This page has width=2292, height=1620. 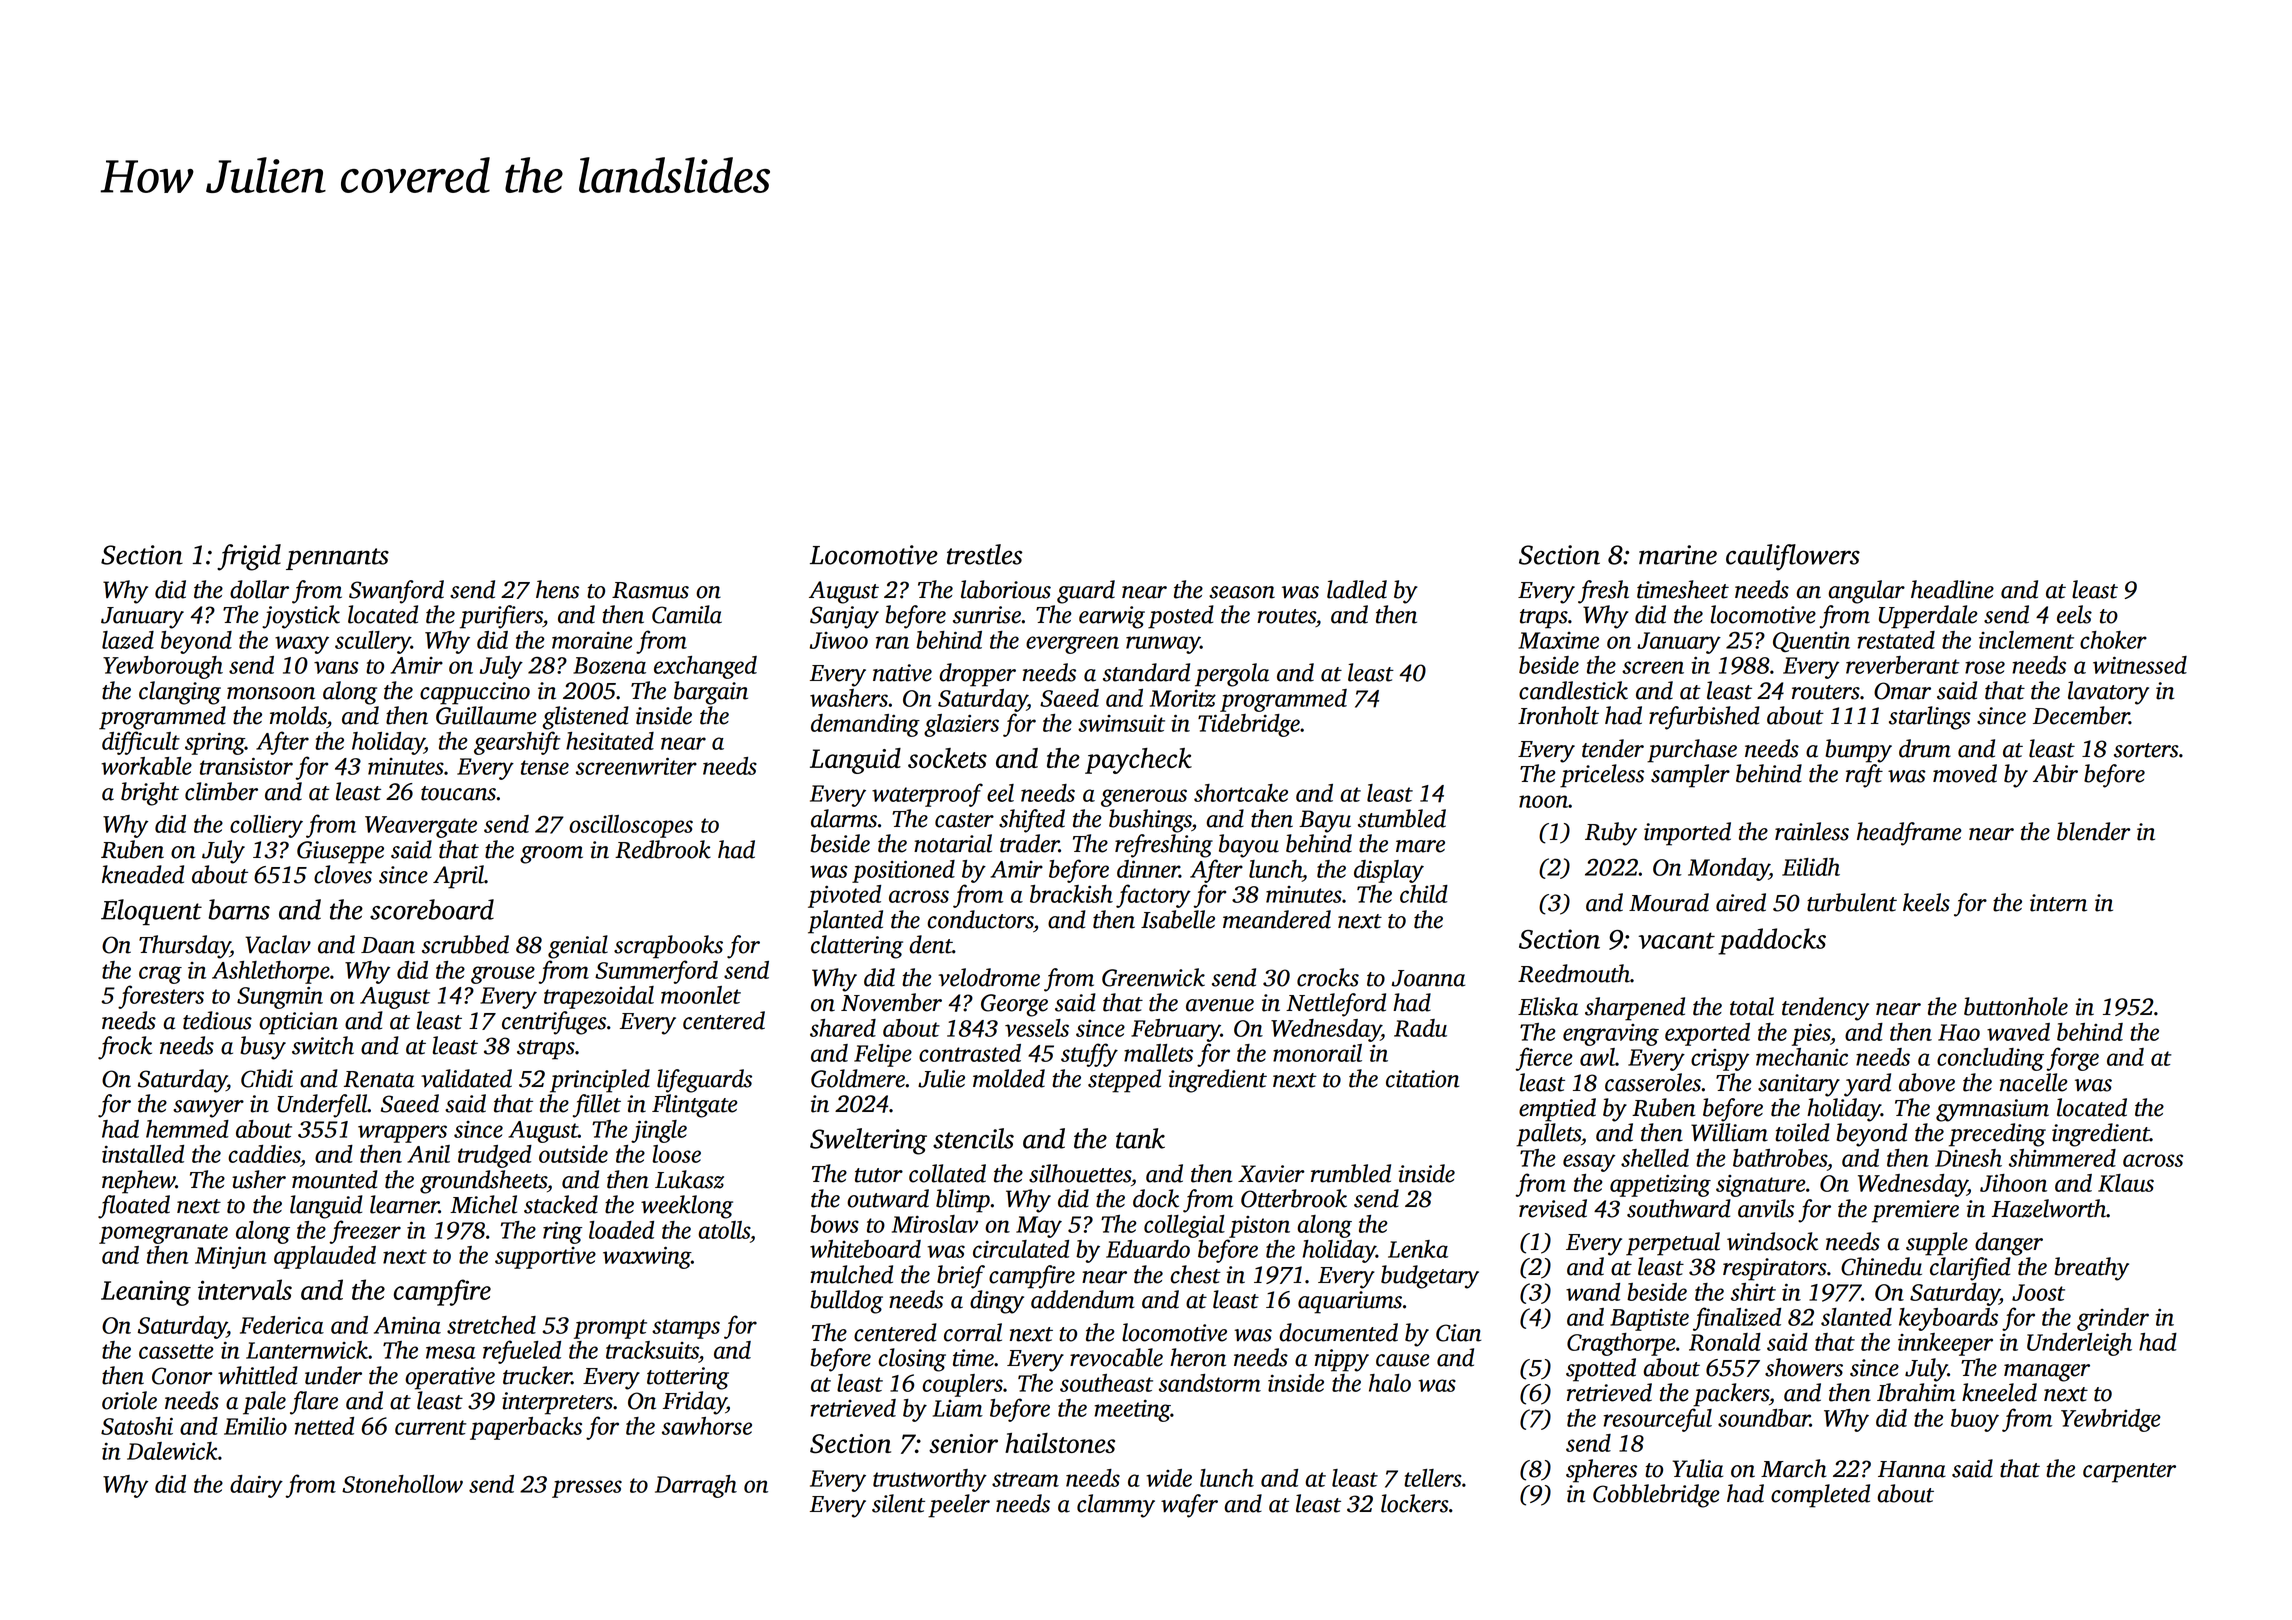 I want to click on workable, so click(x=146, y=766).
